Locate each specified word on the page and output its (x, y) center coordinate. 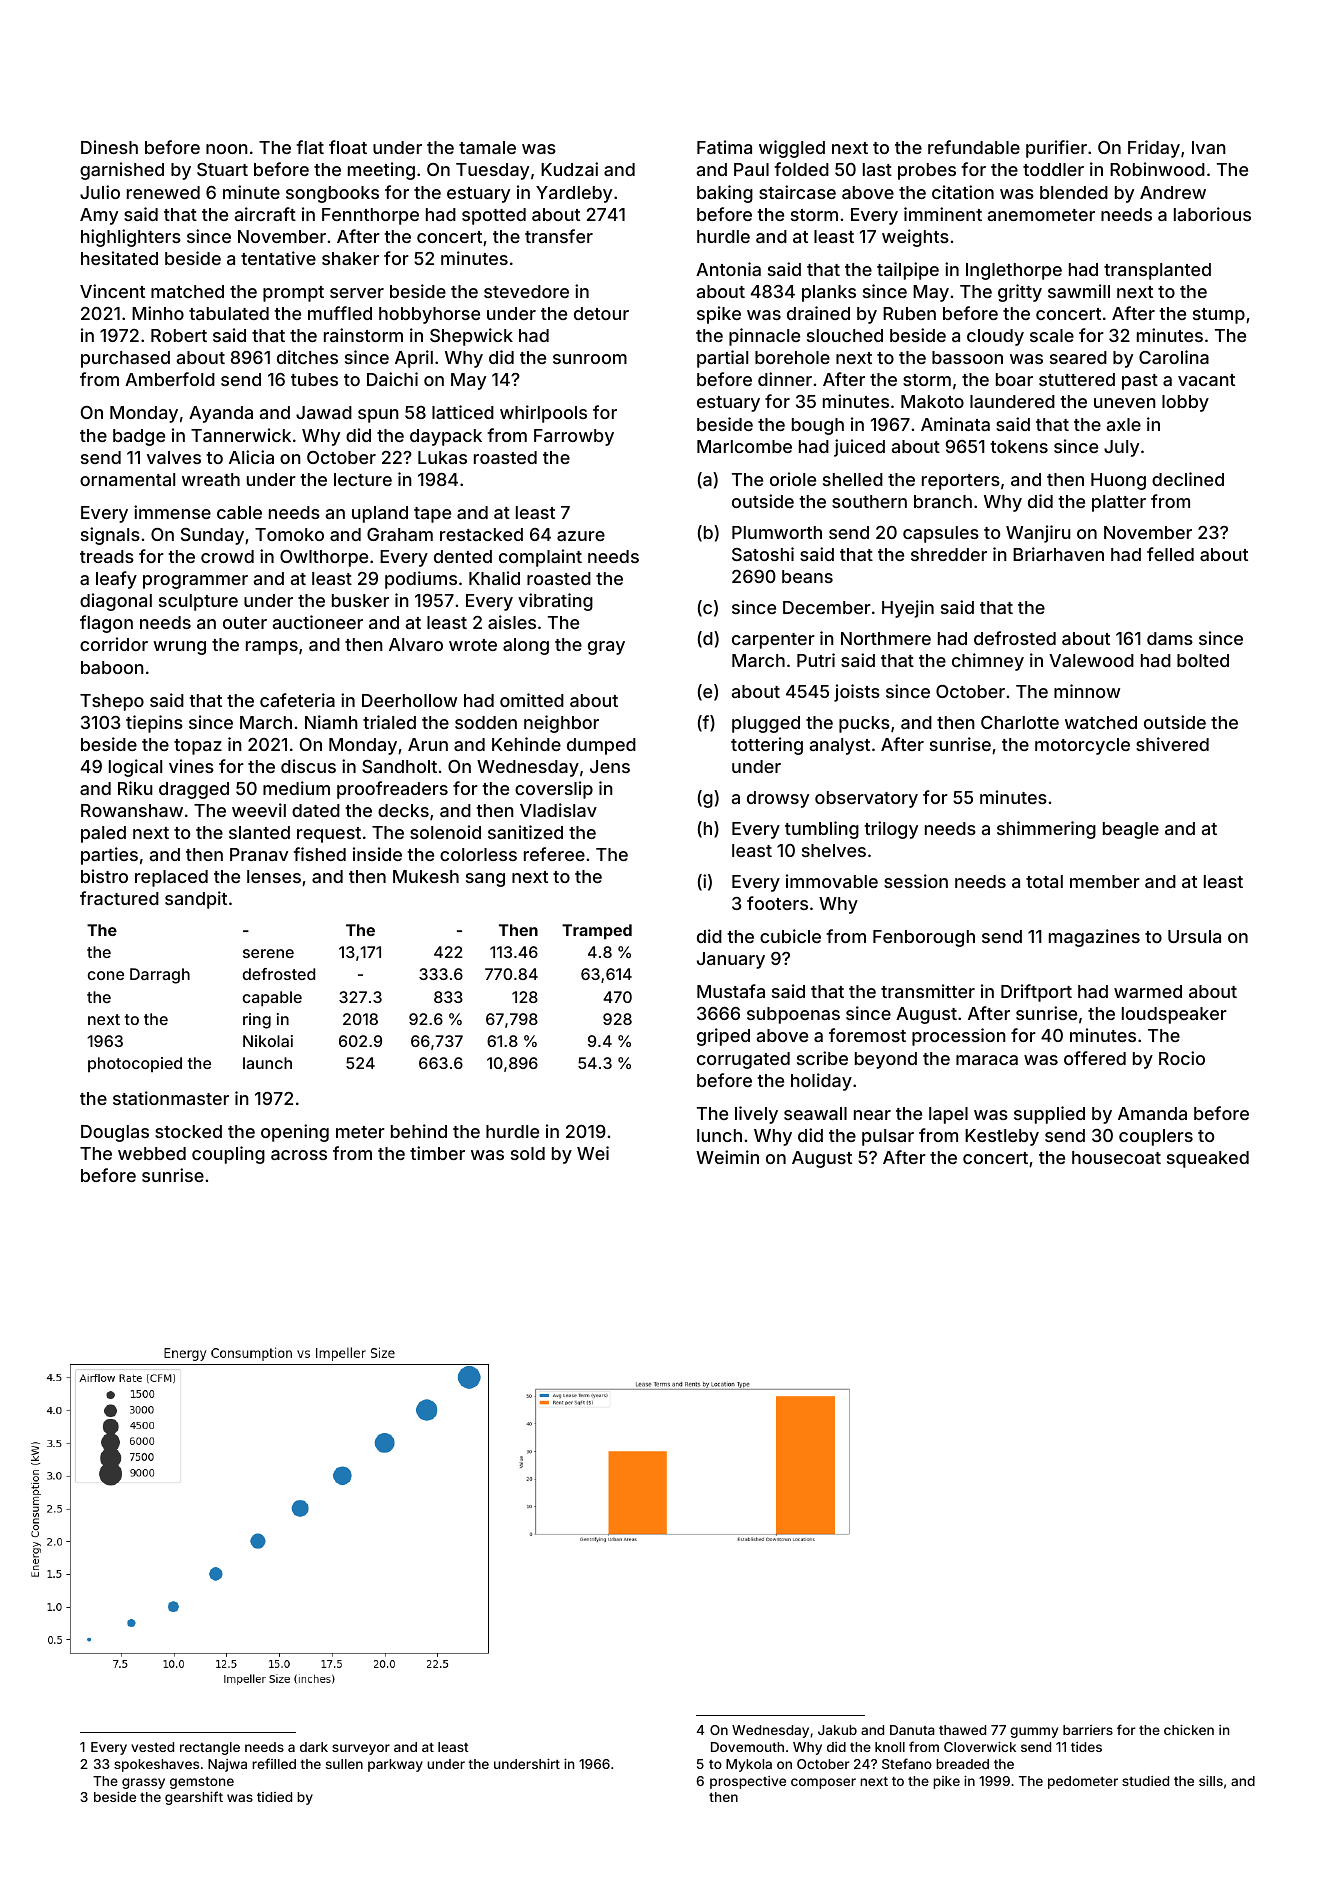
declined (1188, 479)
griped (723, 1037)
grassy (143, 1783)
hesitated (119, 258)
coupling (228, 1155)
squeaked (1208, 1159)
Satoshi (763, 554)
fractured (119, 898)
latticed (463, 412)
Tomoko (289, 534)
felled (1170, 554)
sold (528, 1153)
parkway (395, 1765)
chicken (1189, 1729)
